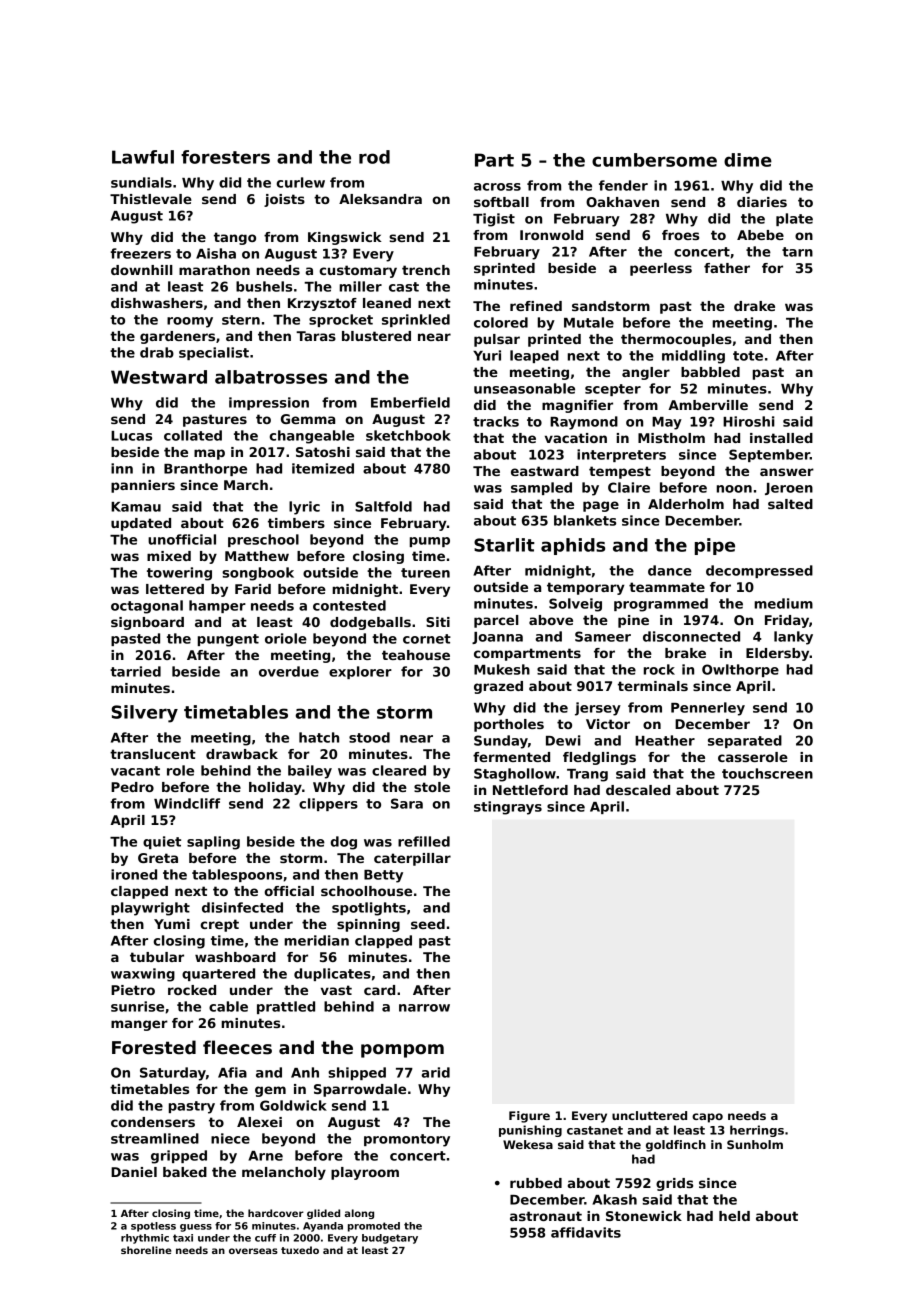 This screenshot has width=924, height=1308. I want to click on dime, so click(748, 160).
